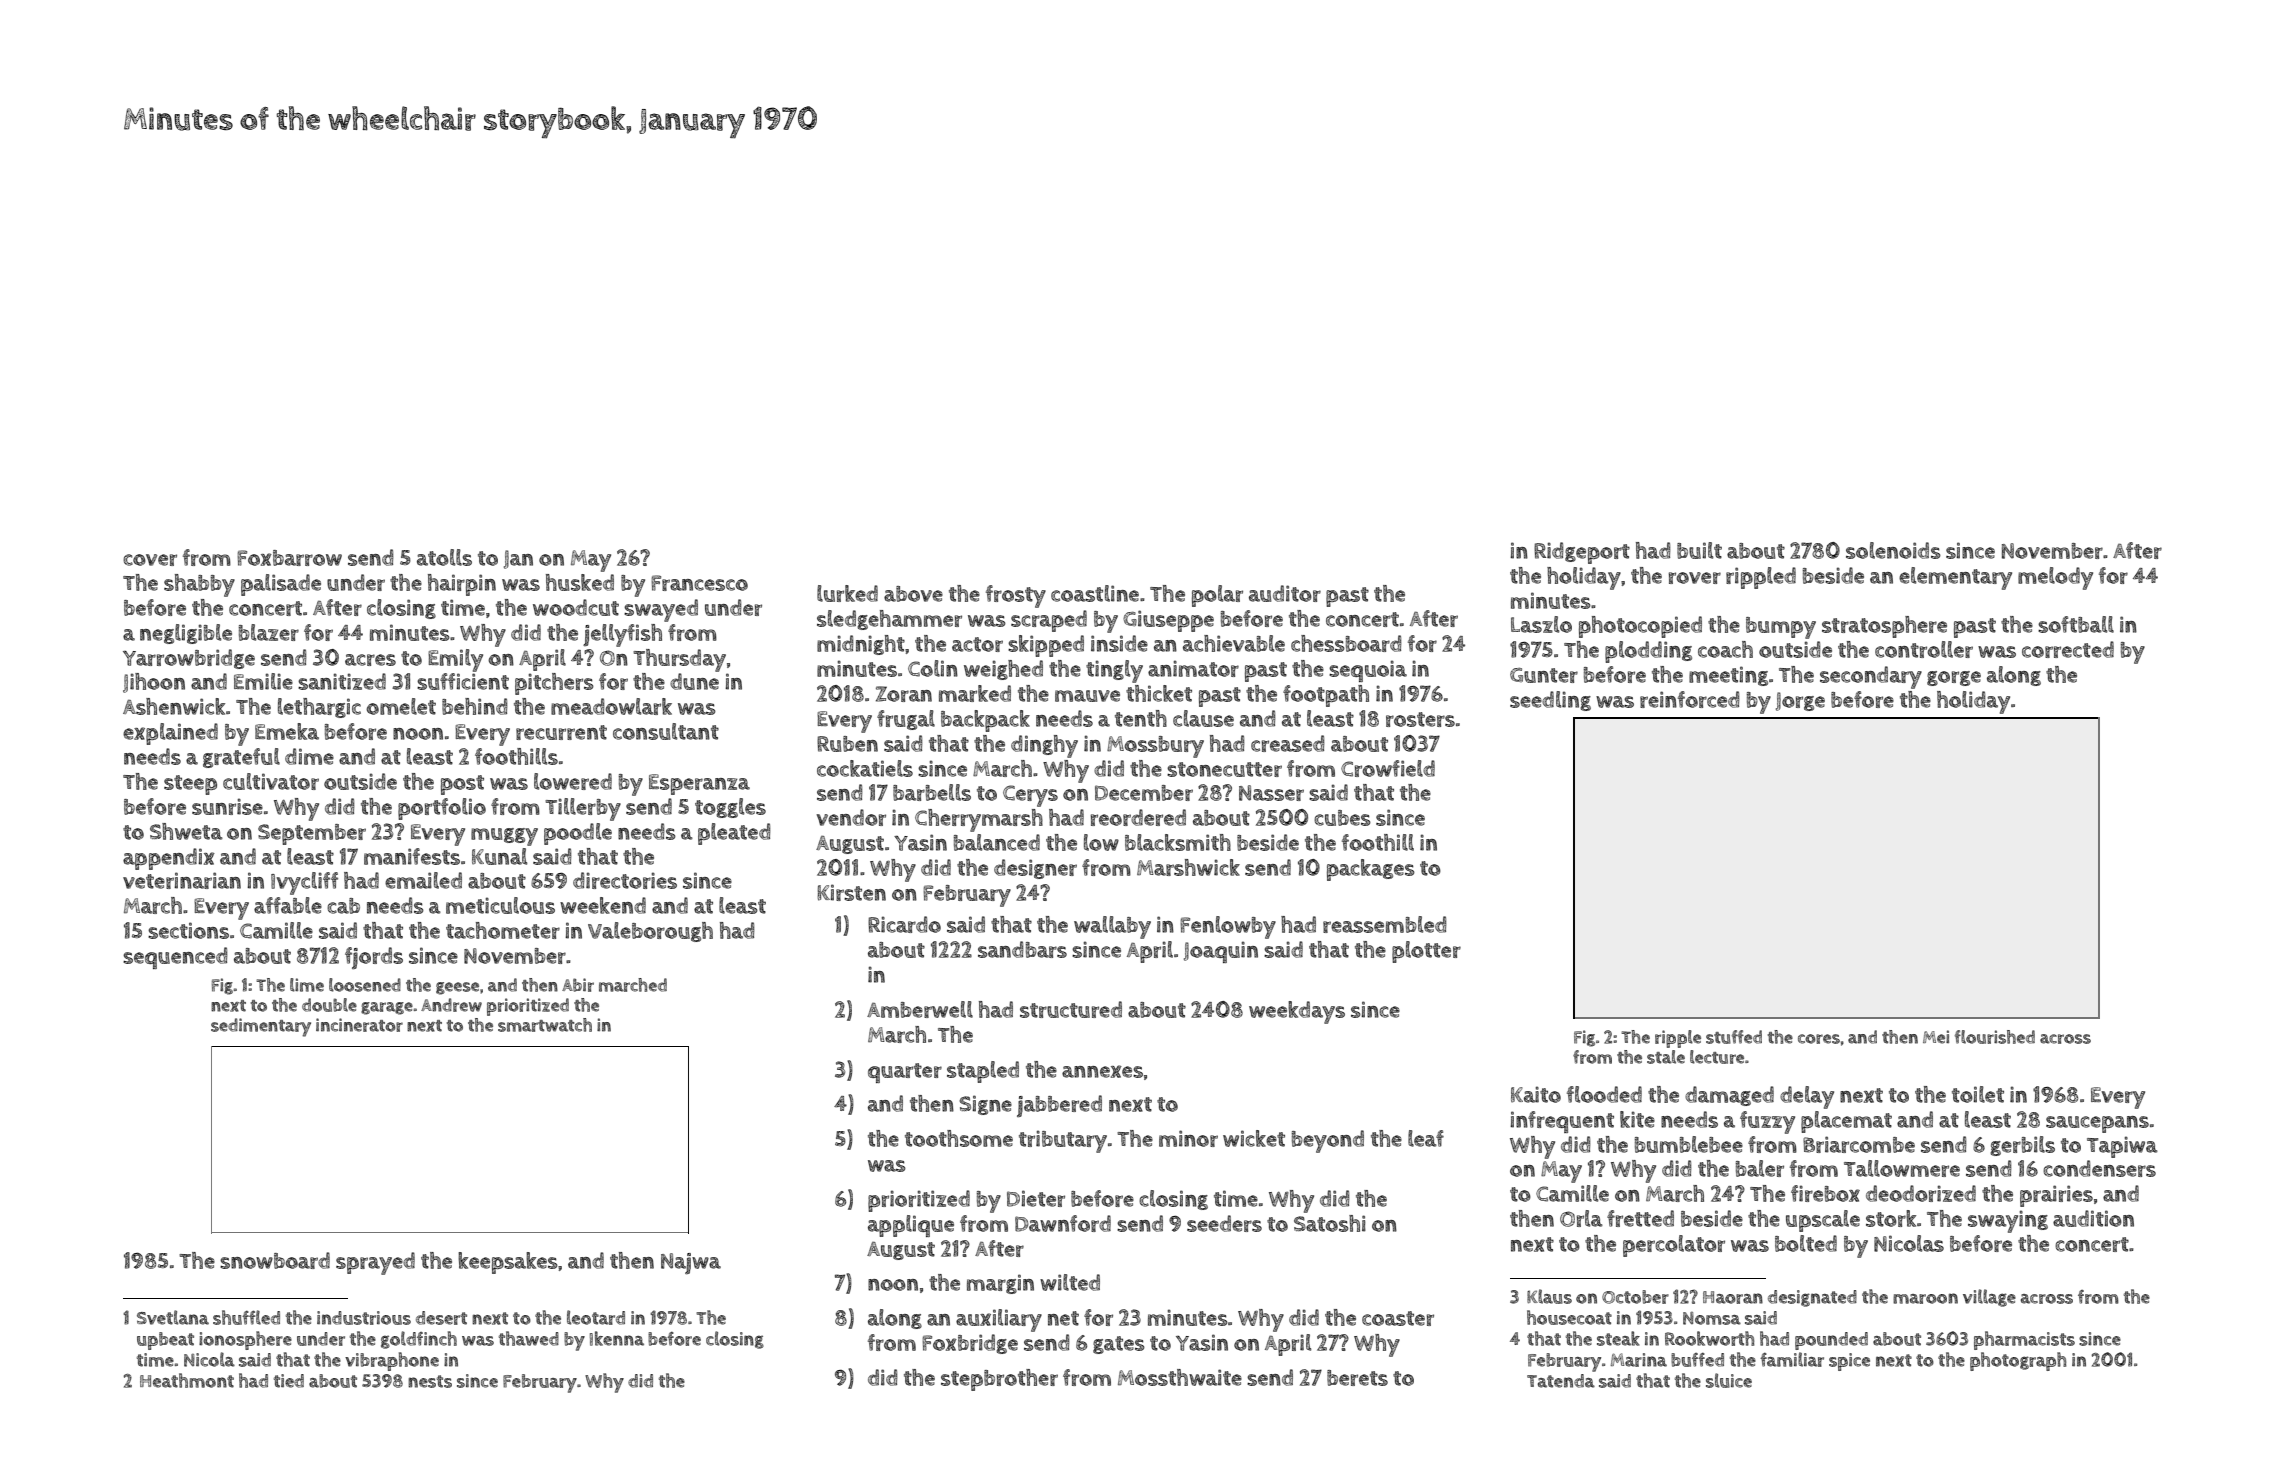 The height and width of the screenshot is (1479, 2286). Describe the element at coordinates (455, 660) in the screenshot. I see `Emily` at that location.
